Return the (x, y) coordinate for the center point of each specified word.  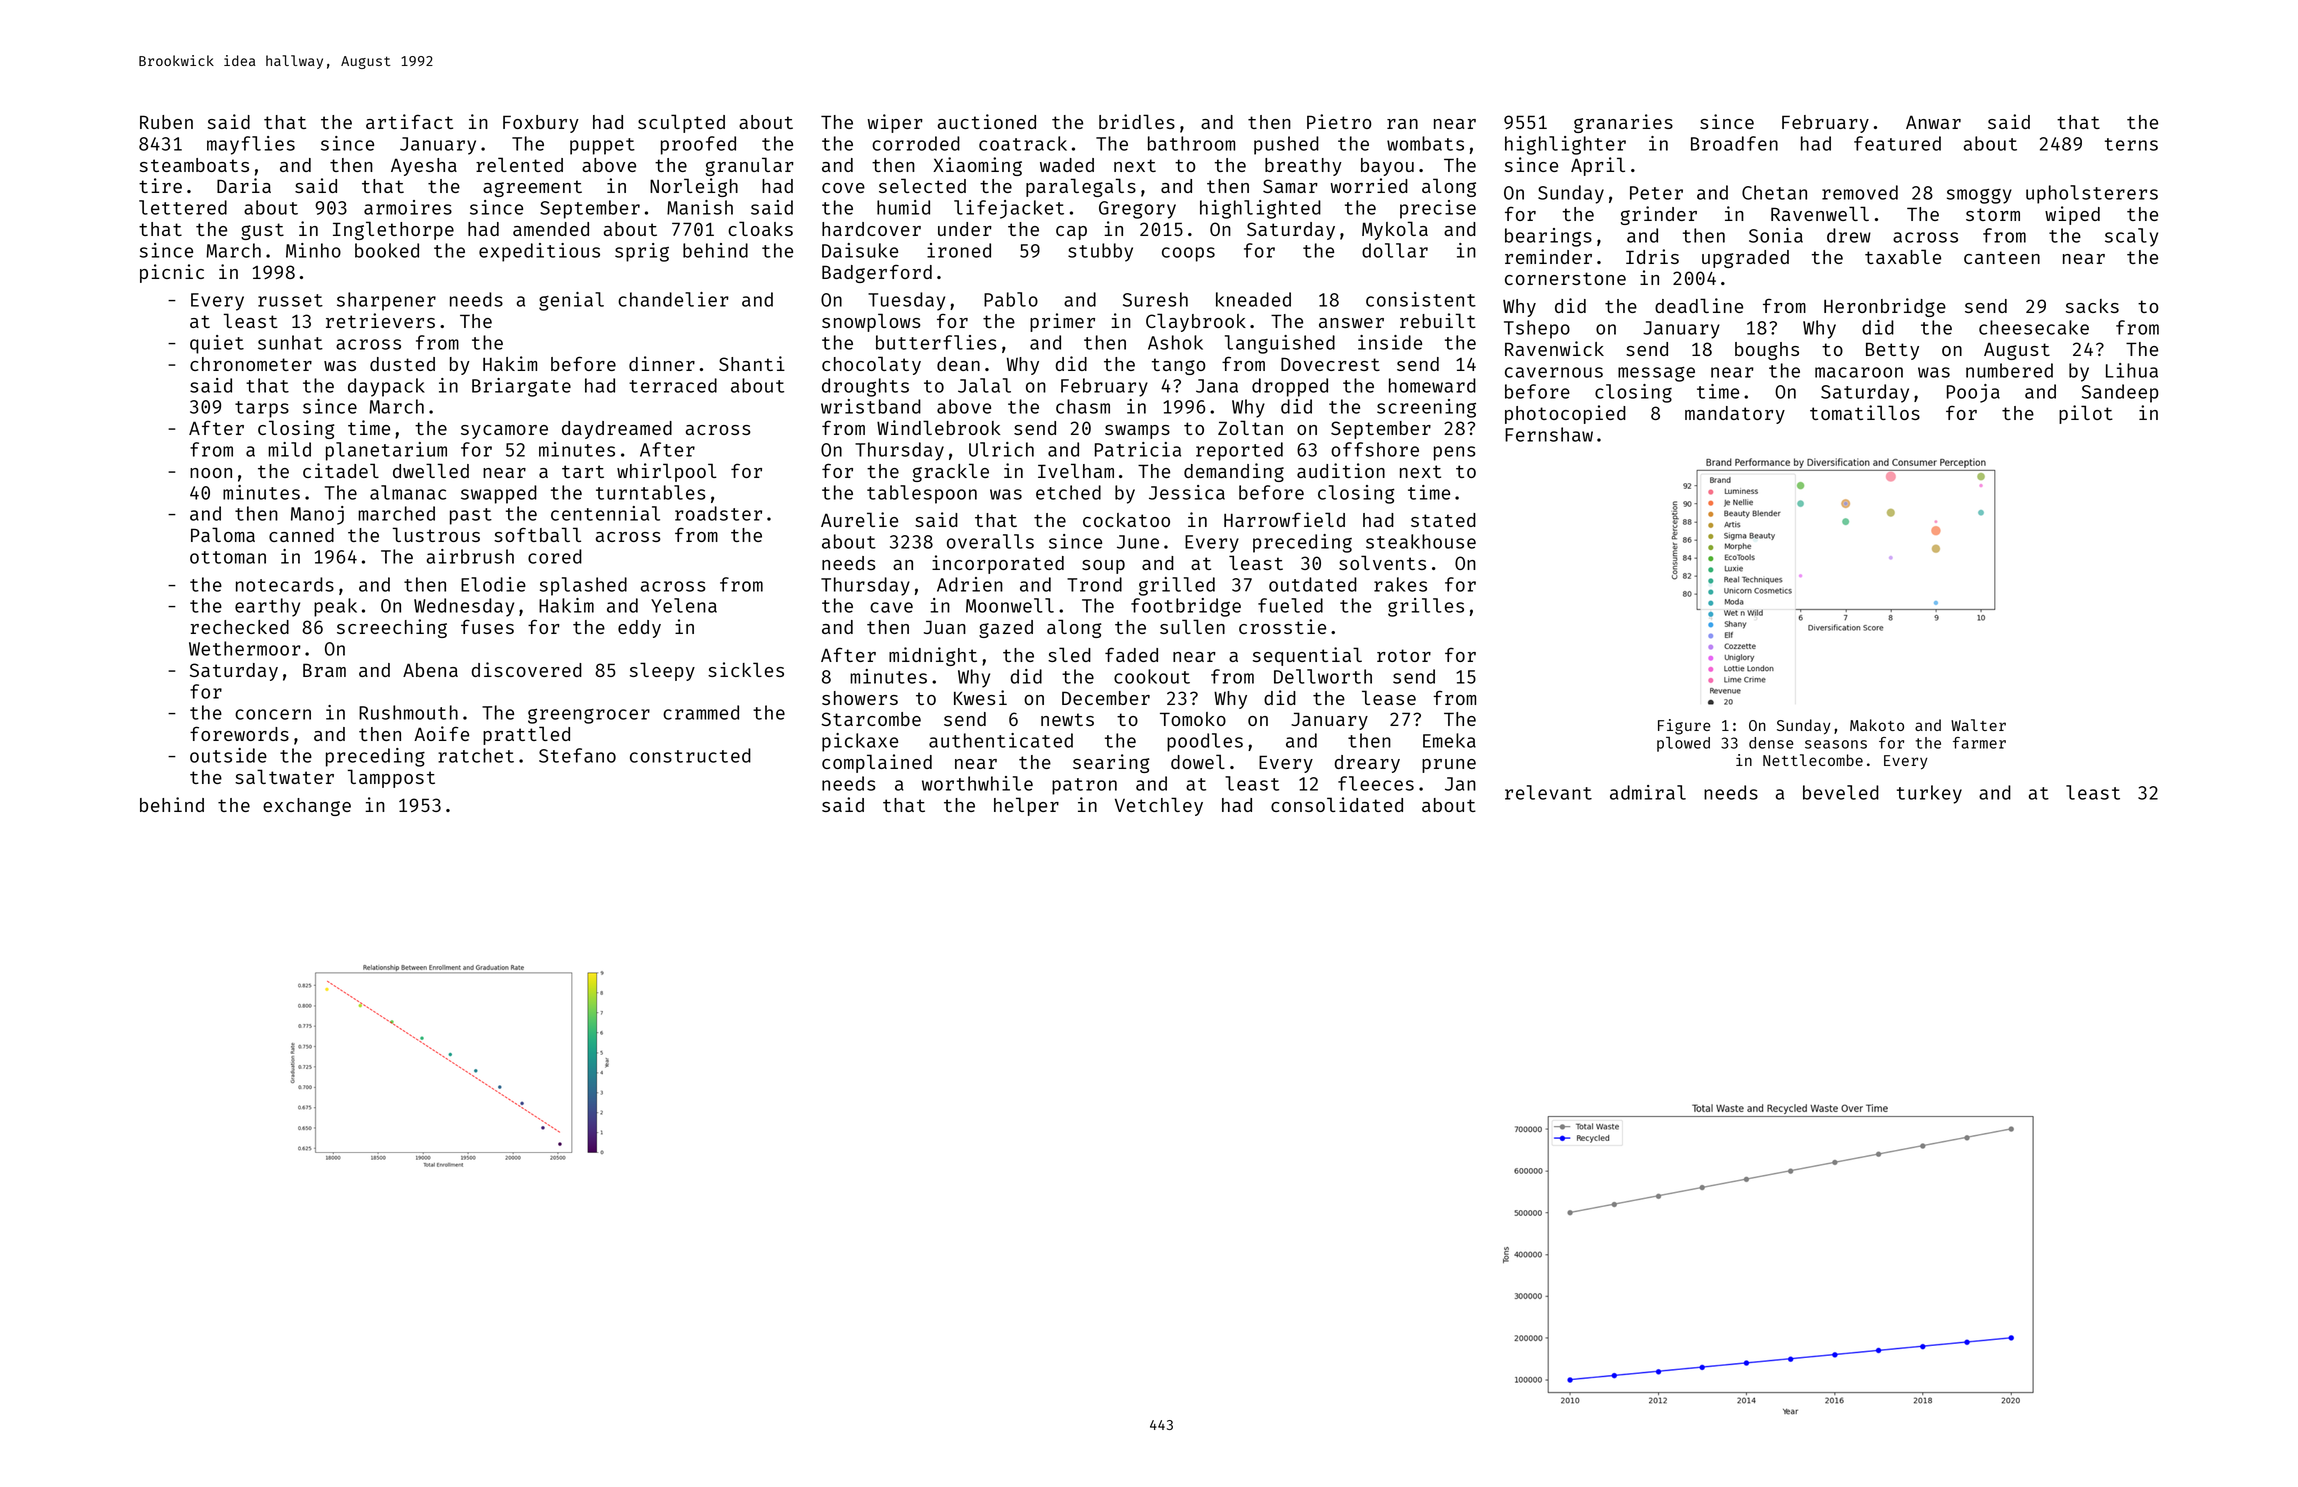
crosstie (1282, 626)
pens (1455, 453)
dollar (1395, 250)
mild (289, 449)
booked (387, 250)
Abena (430, 670)
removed (1860, 192)
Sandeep (2120, 393)
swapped (499, 494)
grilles (1426, 607)
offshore (1375, 449)
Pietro (1339, 121)
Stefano (577, 755)
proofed (698, 145)
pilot (2086, 414)
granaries (1623, 123)
